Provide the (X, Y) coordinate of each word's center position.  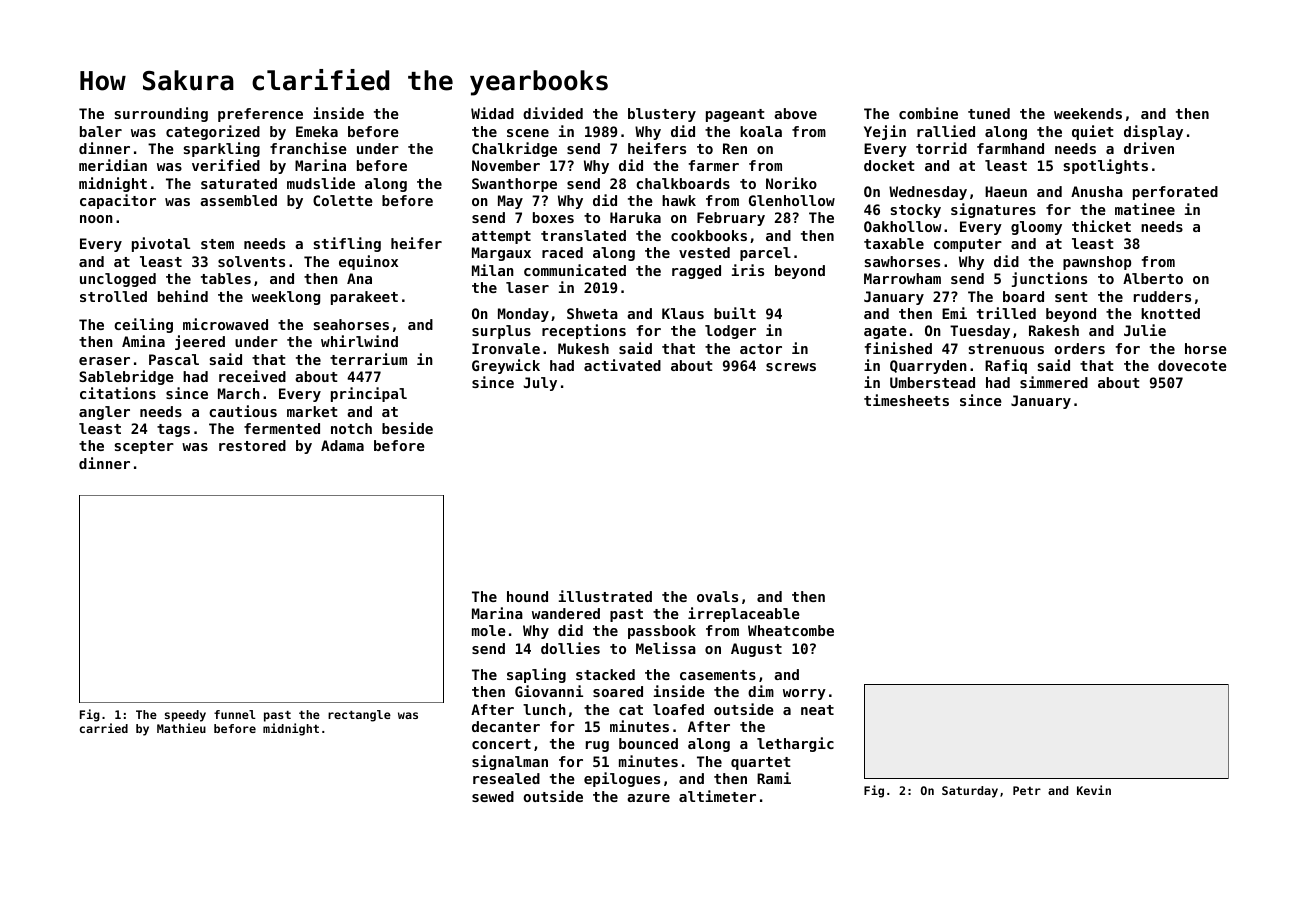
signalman (510, 762)
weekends (1088, 113)
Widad (492, 113)
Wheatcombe (791, 630)
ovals (717, 596)
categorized (213, 132)
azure (648, 798)
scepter (144, 447)
